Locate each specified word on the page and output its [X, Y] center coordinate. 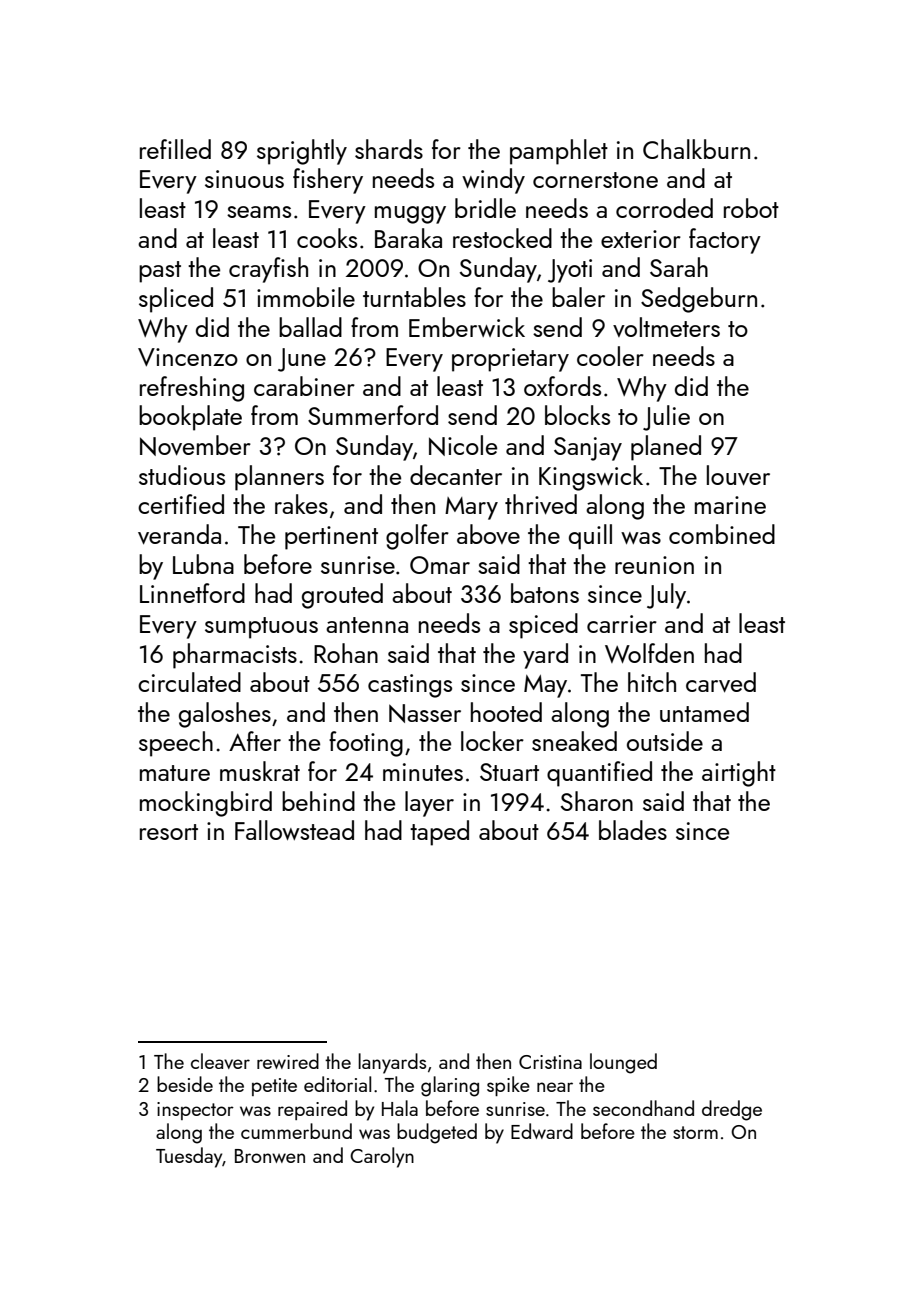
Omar [440, 565]
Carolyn [382, 1157]
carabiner [304, 386]
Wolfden [649, 653]
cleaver [220, 1061]
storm [695, 1132]
